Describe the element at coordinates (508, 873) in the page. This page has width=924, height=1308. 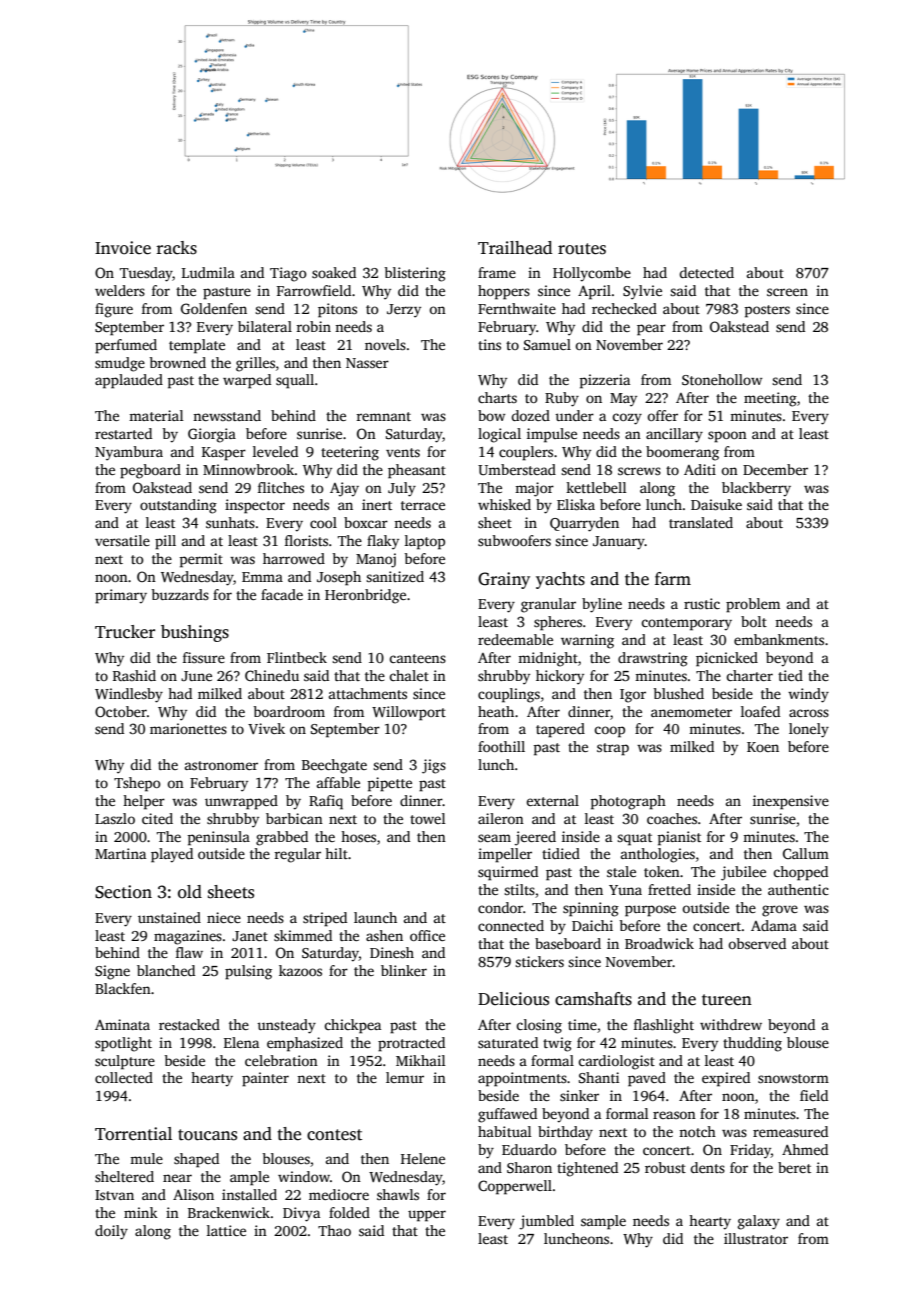
I see `squirmed` at that location.
